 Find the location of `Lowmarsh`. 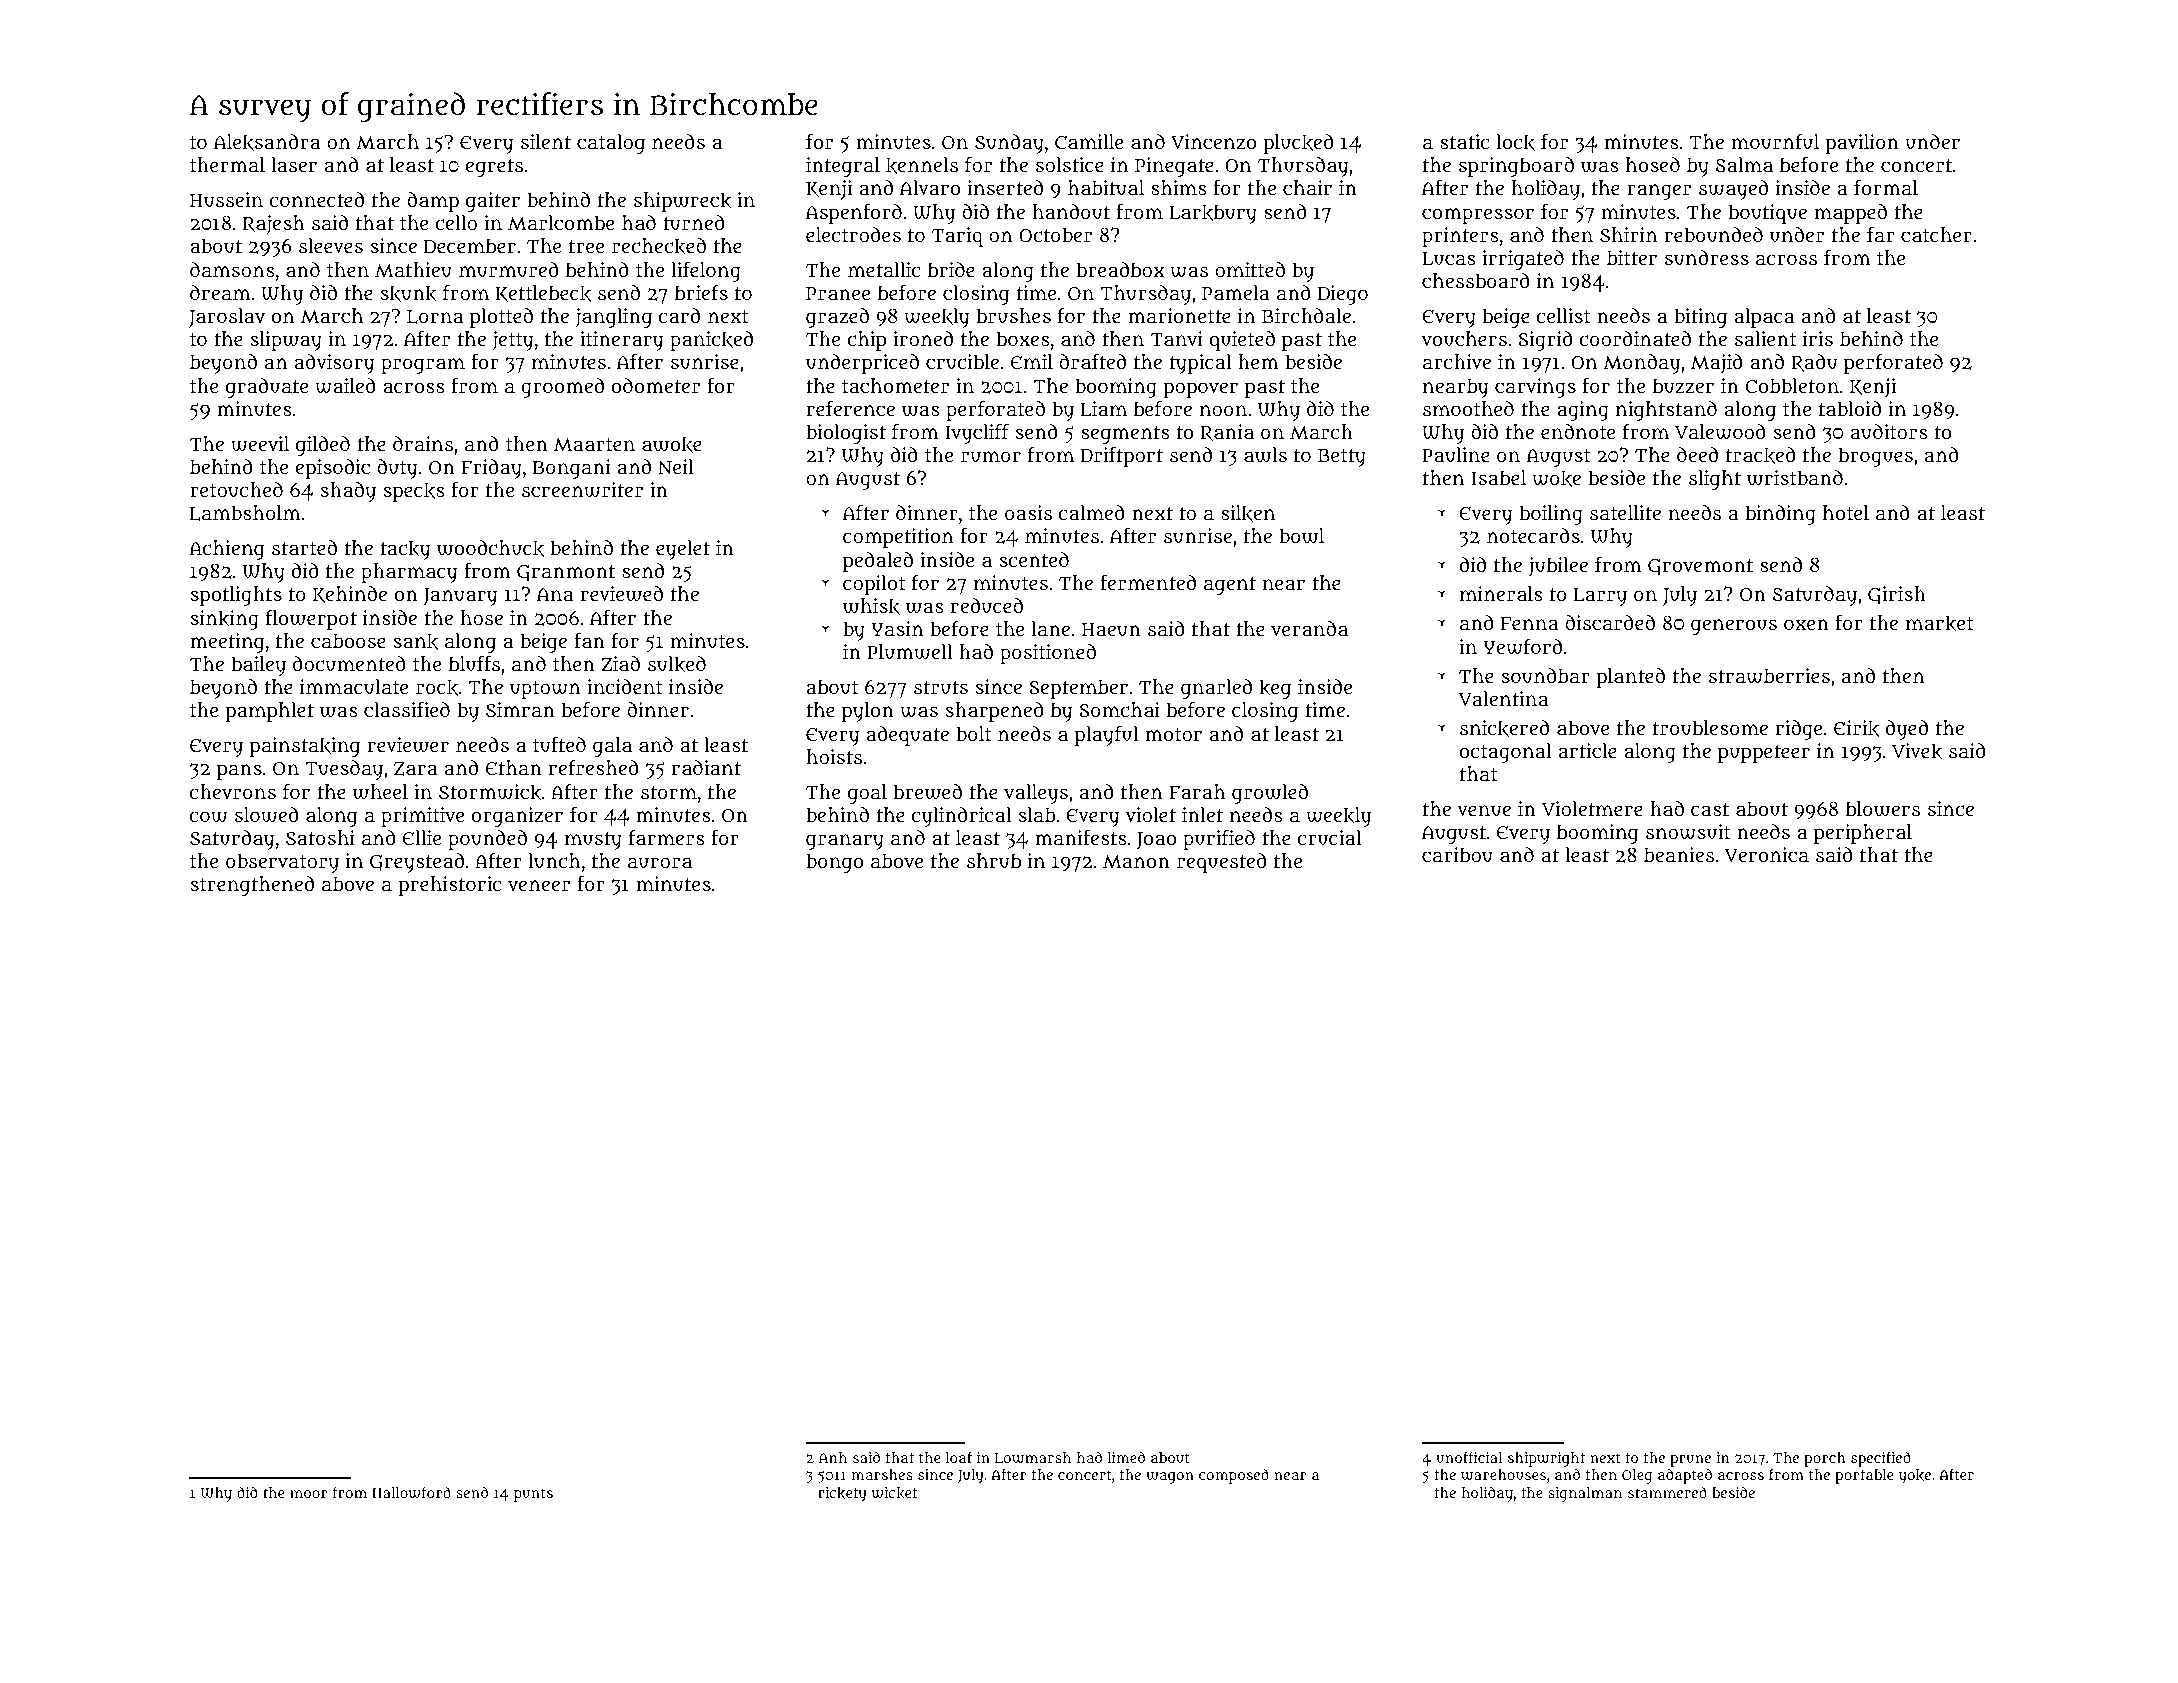

Lowmarsh is located at coordinates (1033, 1458).
